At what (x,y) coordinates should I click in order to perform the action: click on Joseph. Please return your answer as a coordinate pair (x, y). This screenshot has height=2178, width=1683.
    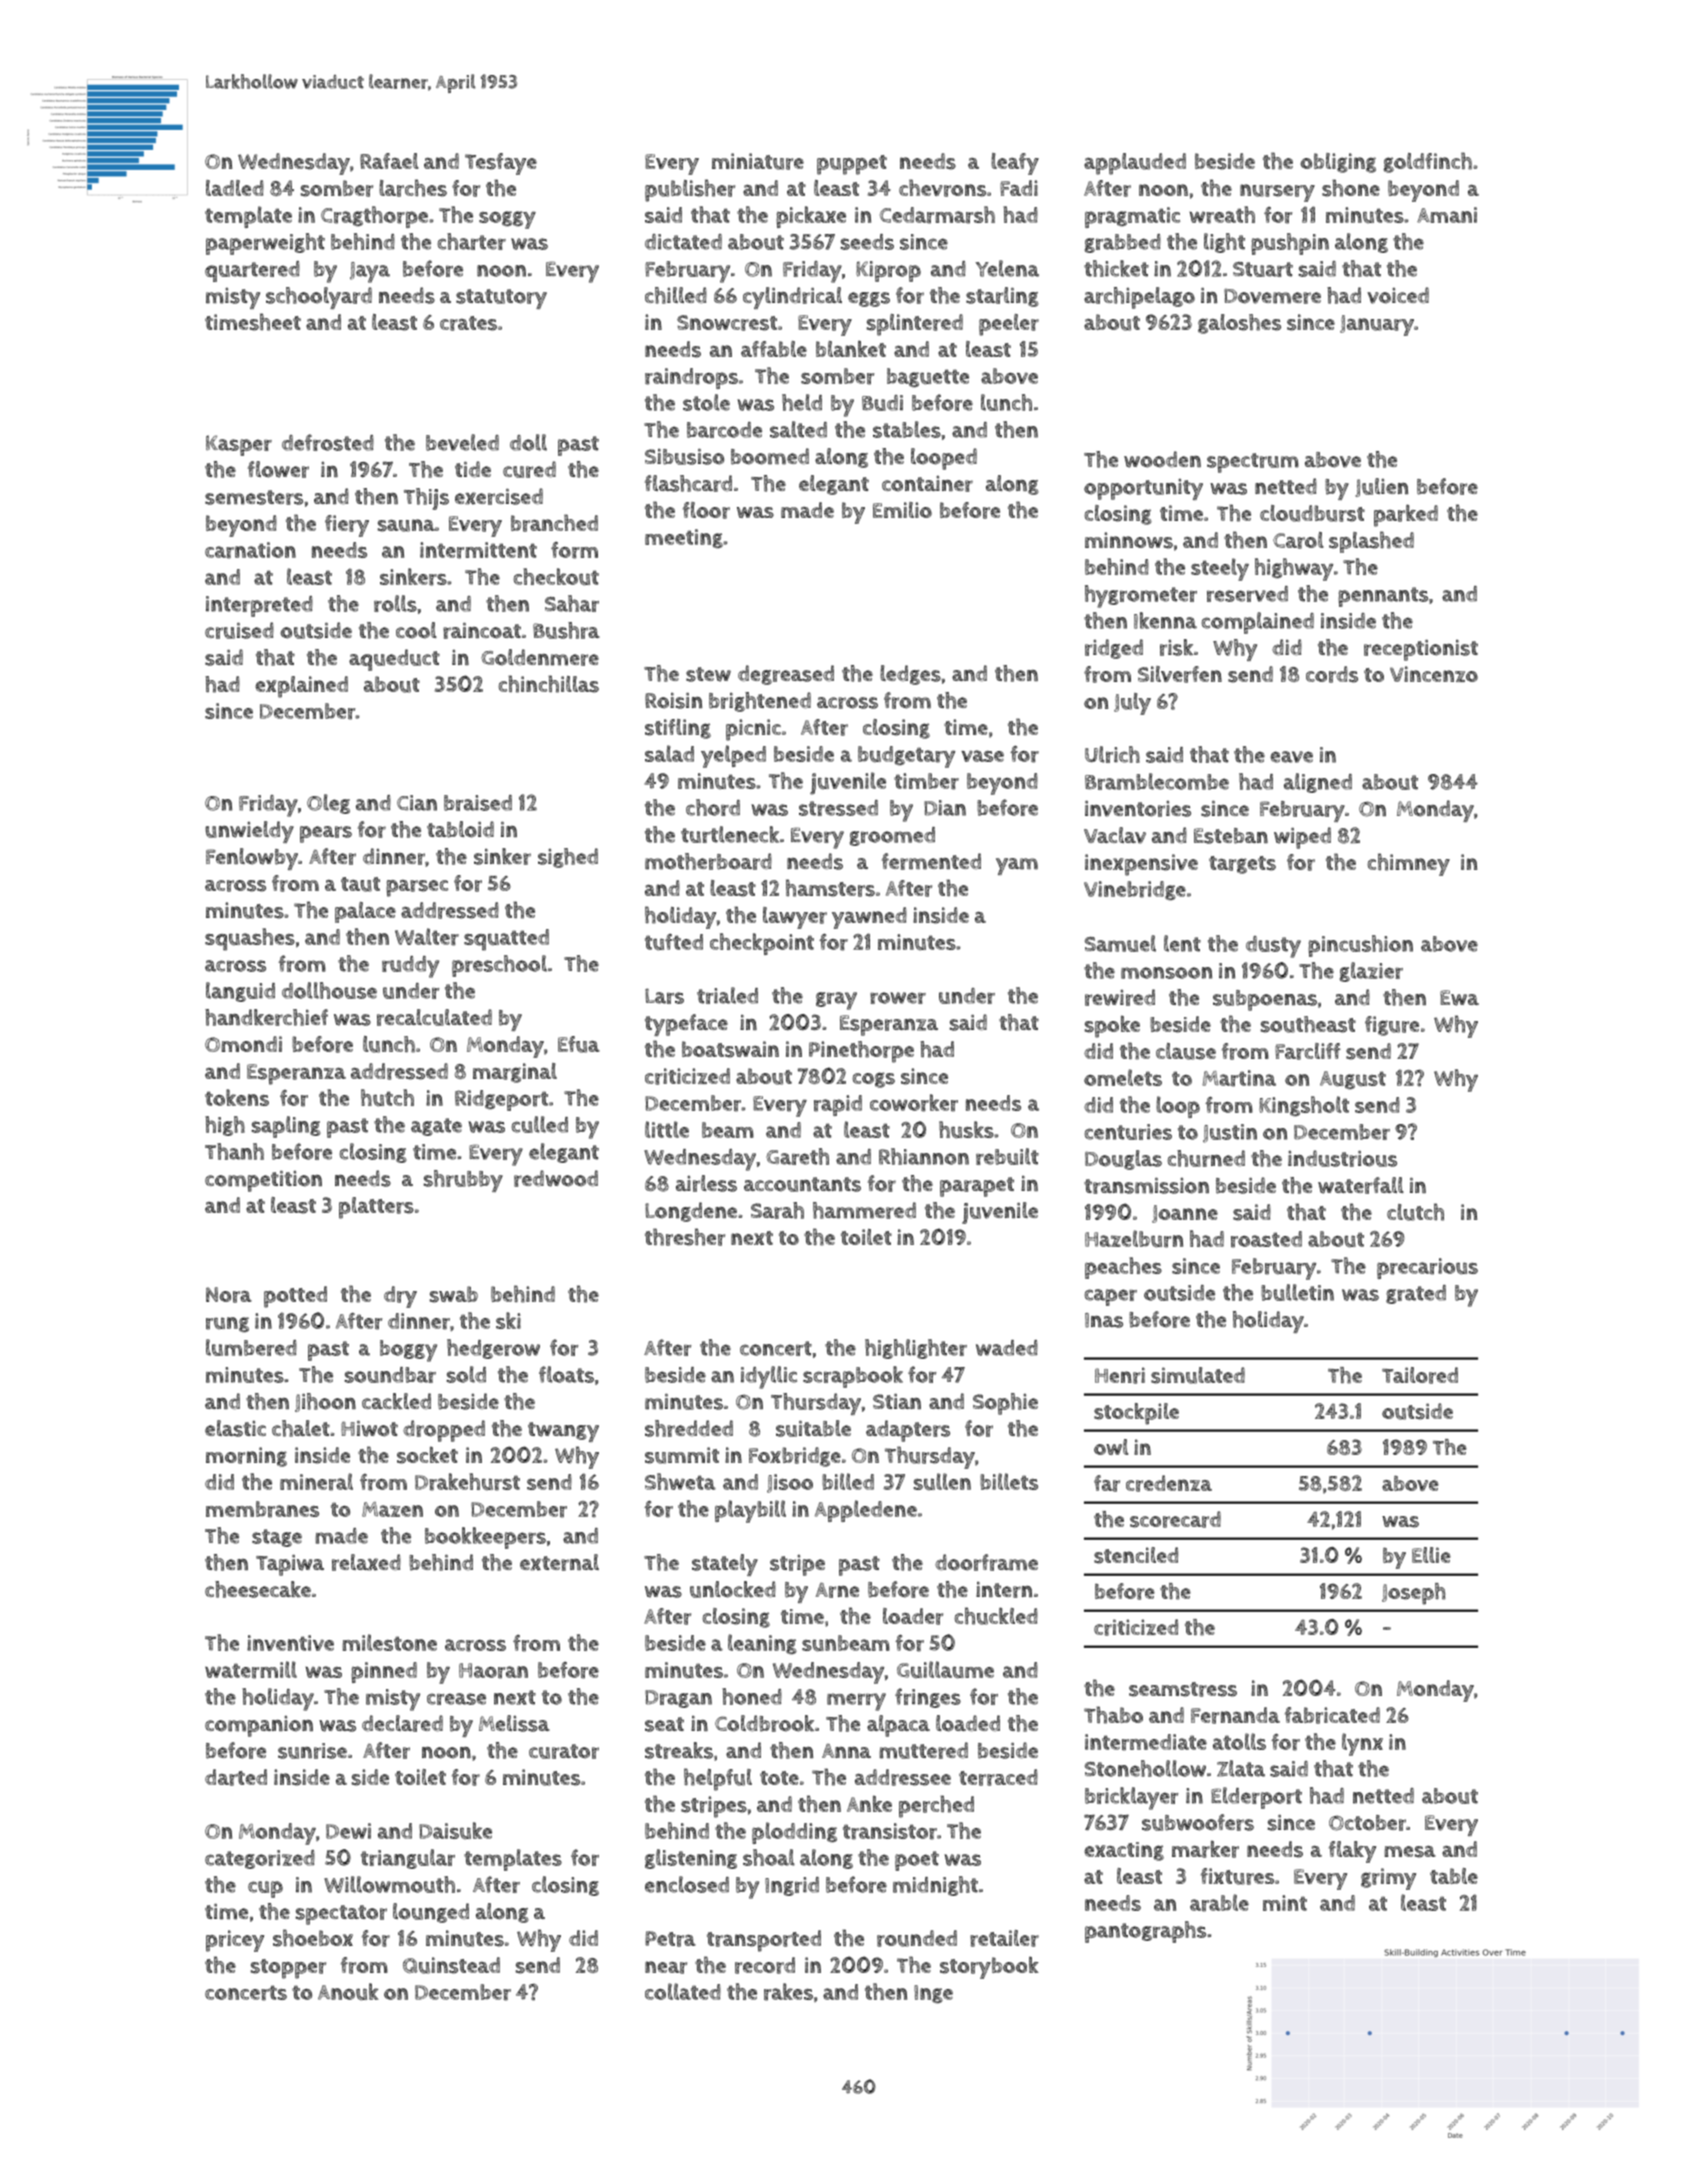
    Looking at the image, I should click on (1413, 1594).
